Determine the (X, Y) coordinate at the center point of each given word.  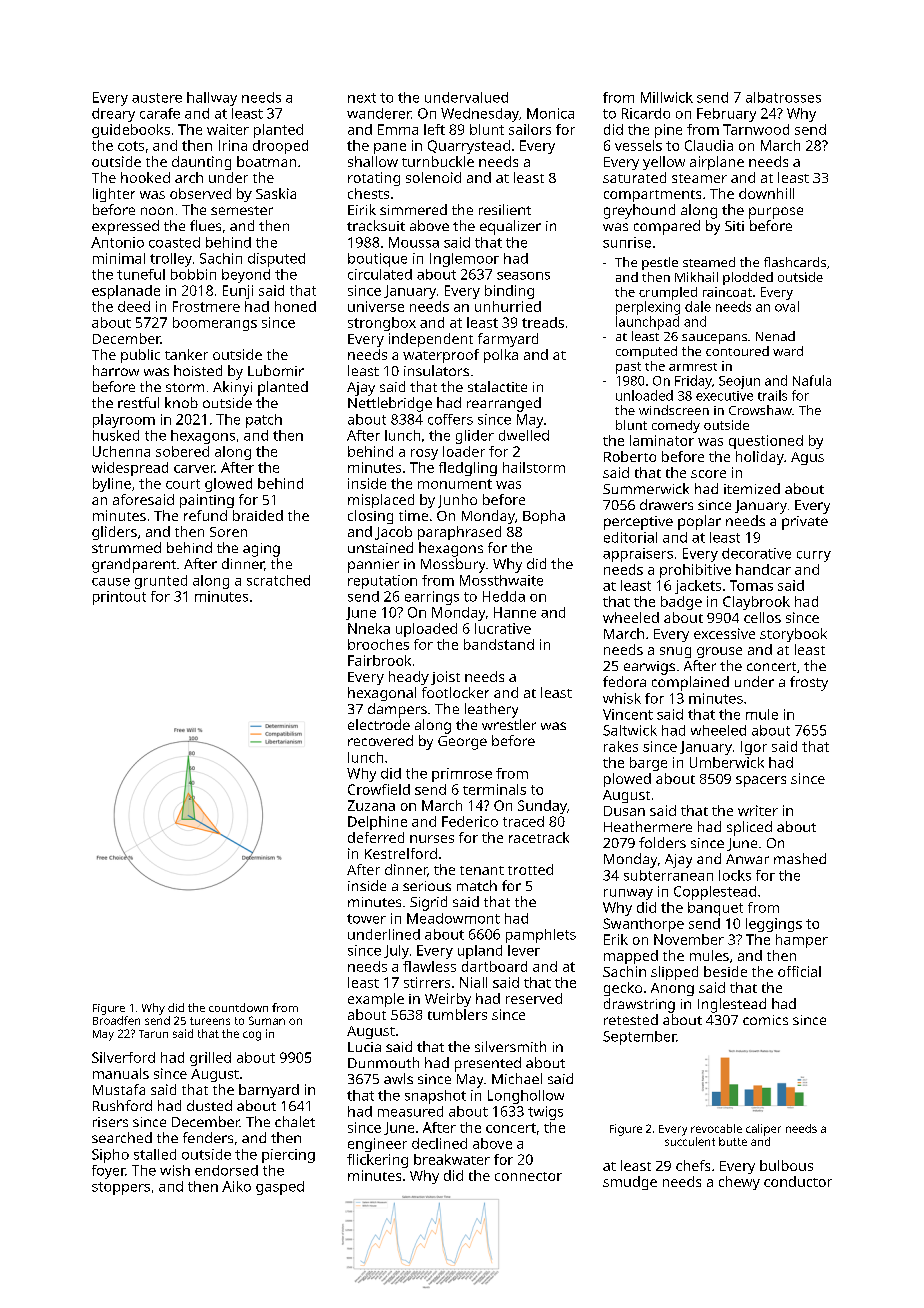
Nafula (812, 380)
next (362, 98)
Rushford (122, 1105)
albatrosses (783, 97)
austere (157, 98)
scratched (278, 580)
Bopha (544, 517)
